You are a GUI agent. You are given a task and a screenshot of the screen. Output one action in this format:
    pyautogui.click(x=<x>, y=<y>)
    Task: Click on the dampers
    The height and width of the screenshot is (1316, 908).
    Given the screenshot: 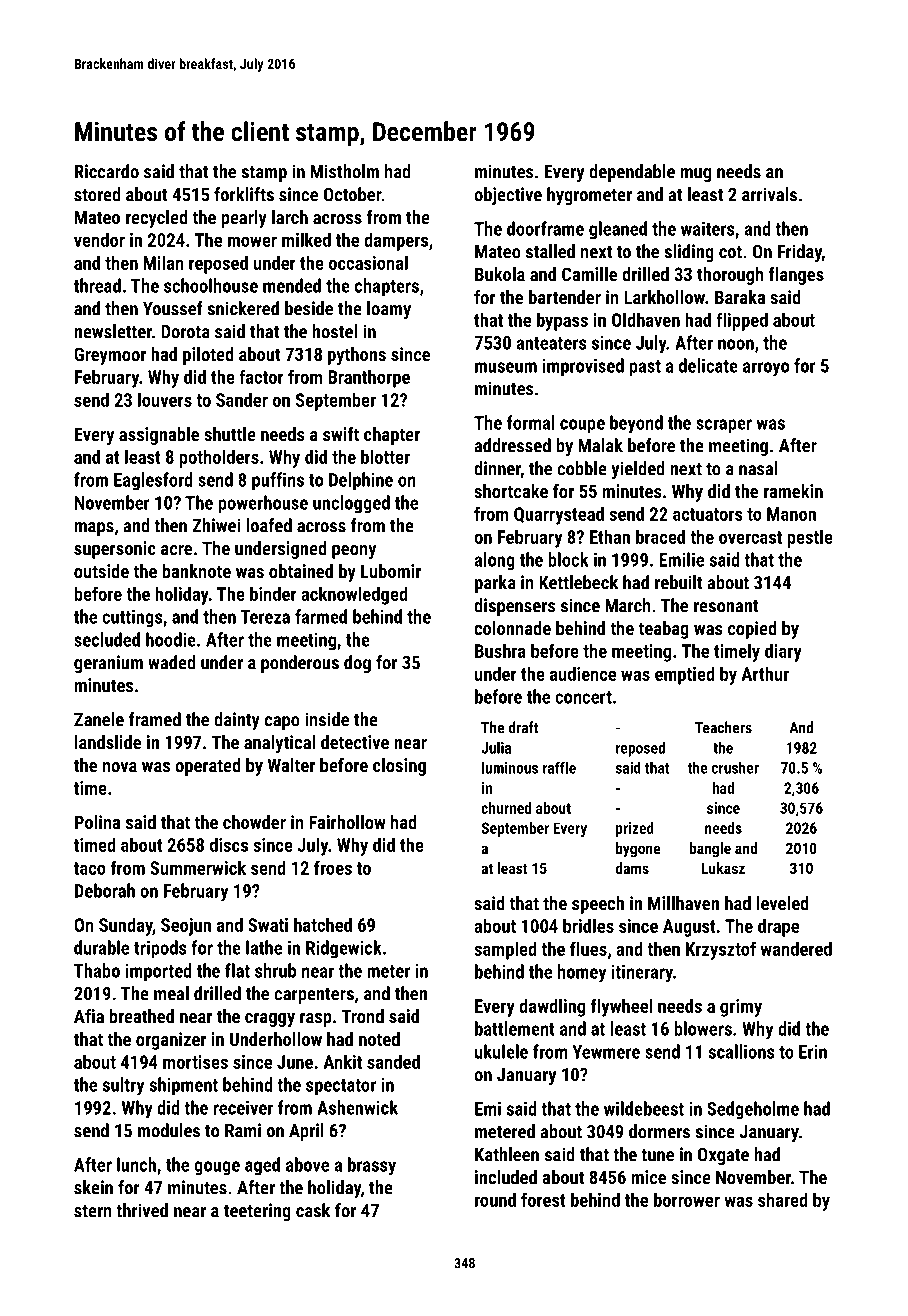 What is the action you would take?
    pyautogui.click(x=396, y=241)
